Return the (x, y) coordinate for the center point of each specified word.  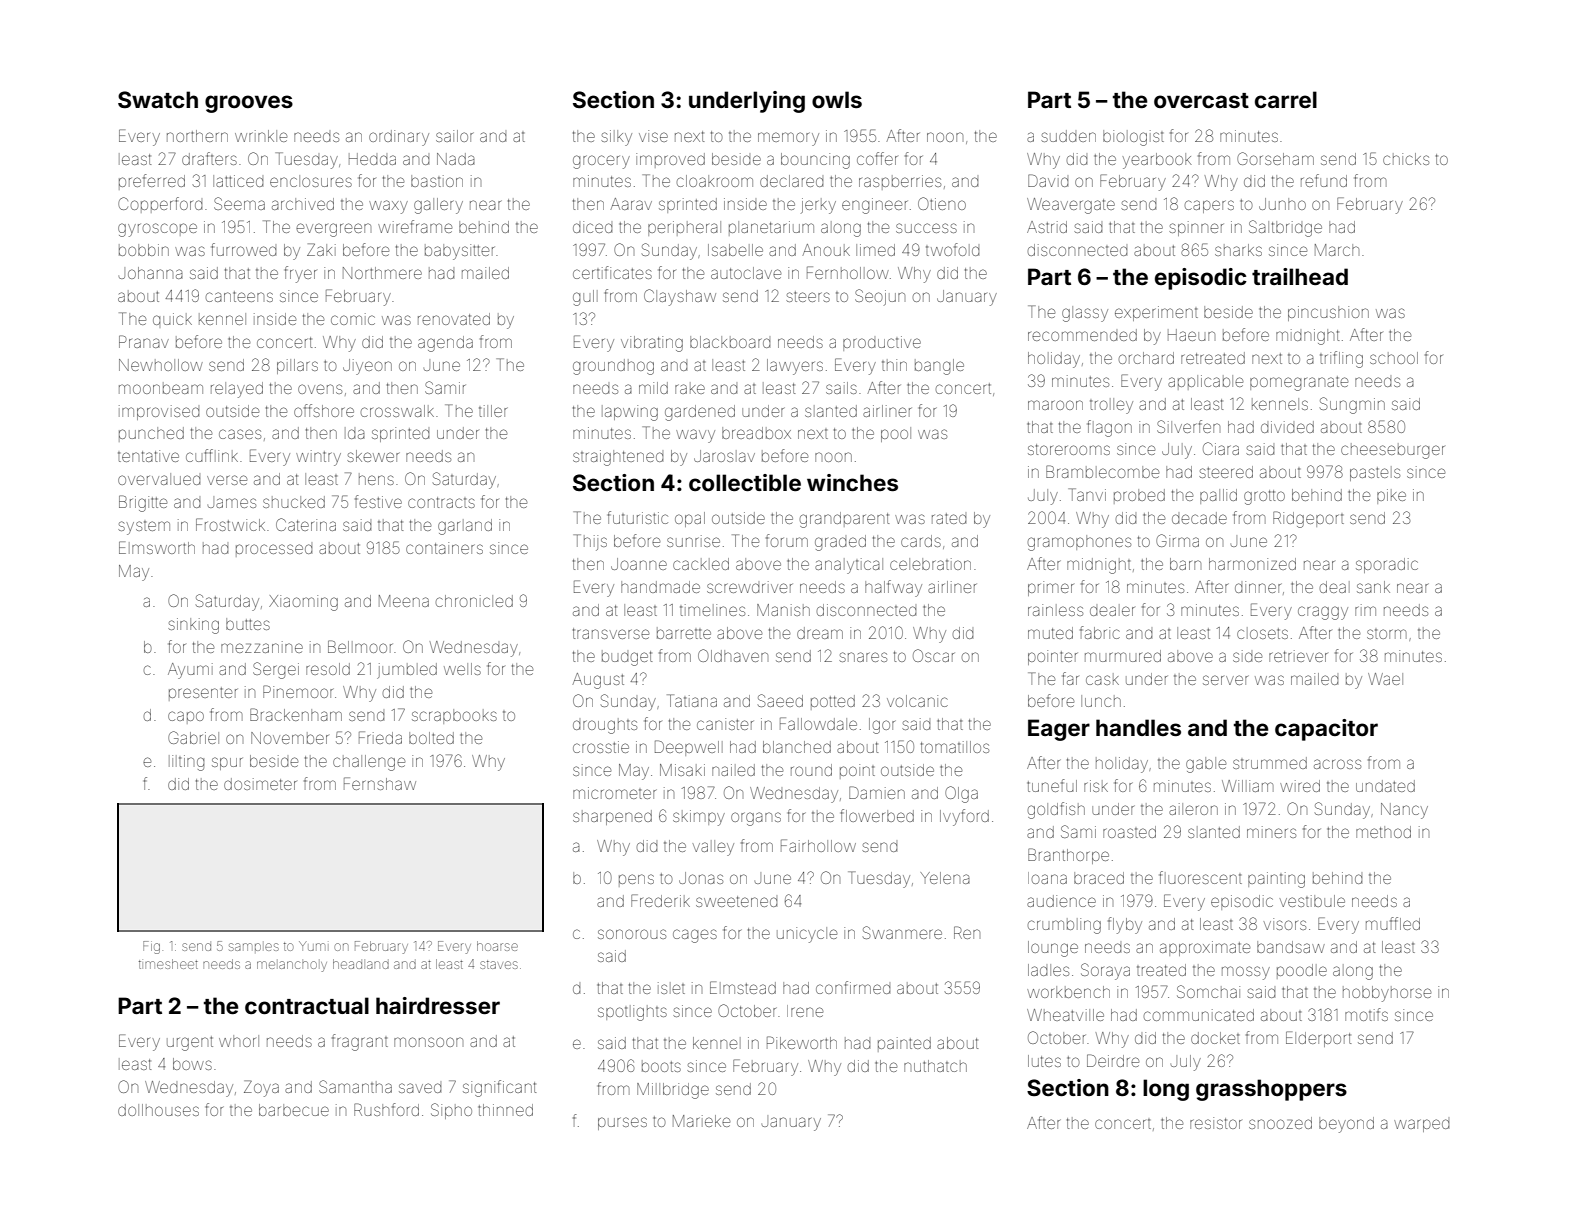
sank (1373, 587)
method (1383, 832)
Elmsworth (157, 547)
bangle (939, 367)
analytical (849, 566)
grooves (249, 104)
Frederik (660, 900)
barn (1185, 564)
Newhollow (161, 365)
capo (186, 717)
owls (837, 99)
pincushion (1328, 313)
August (598, 681)
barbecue (294, 1110)
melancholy (292, 966)
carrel (1286, 99)
